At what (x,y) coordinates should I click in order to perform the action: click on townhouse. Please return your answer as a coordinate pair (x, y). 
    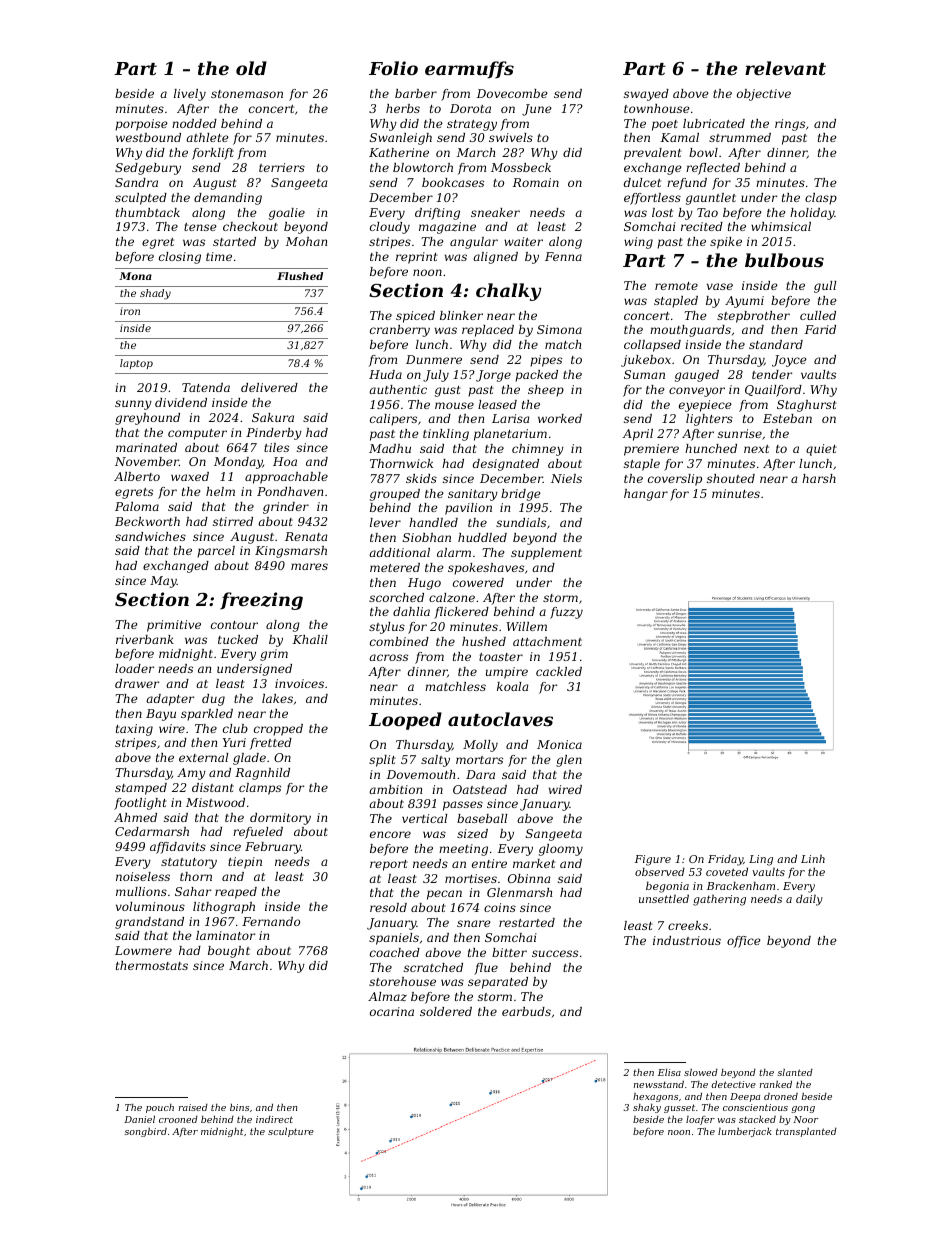
    Looking at the image, I should click on (657, 108).
